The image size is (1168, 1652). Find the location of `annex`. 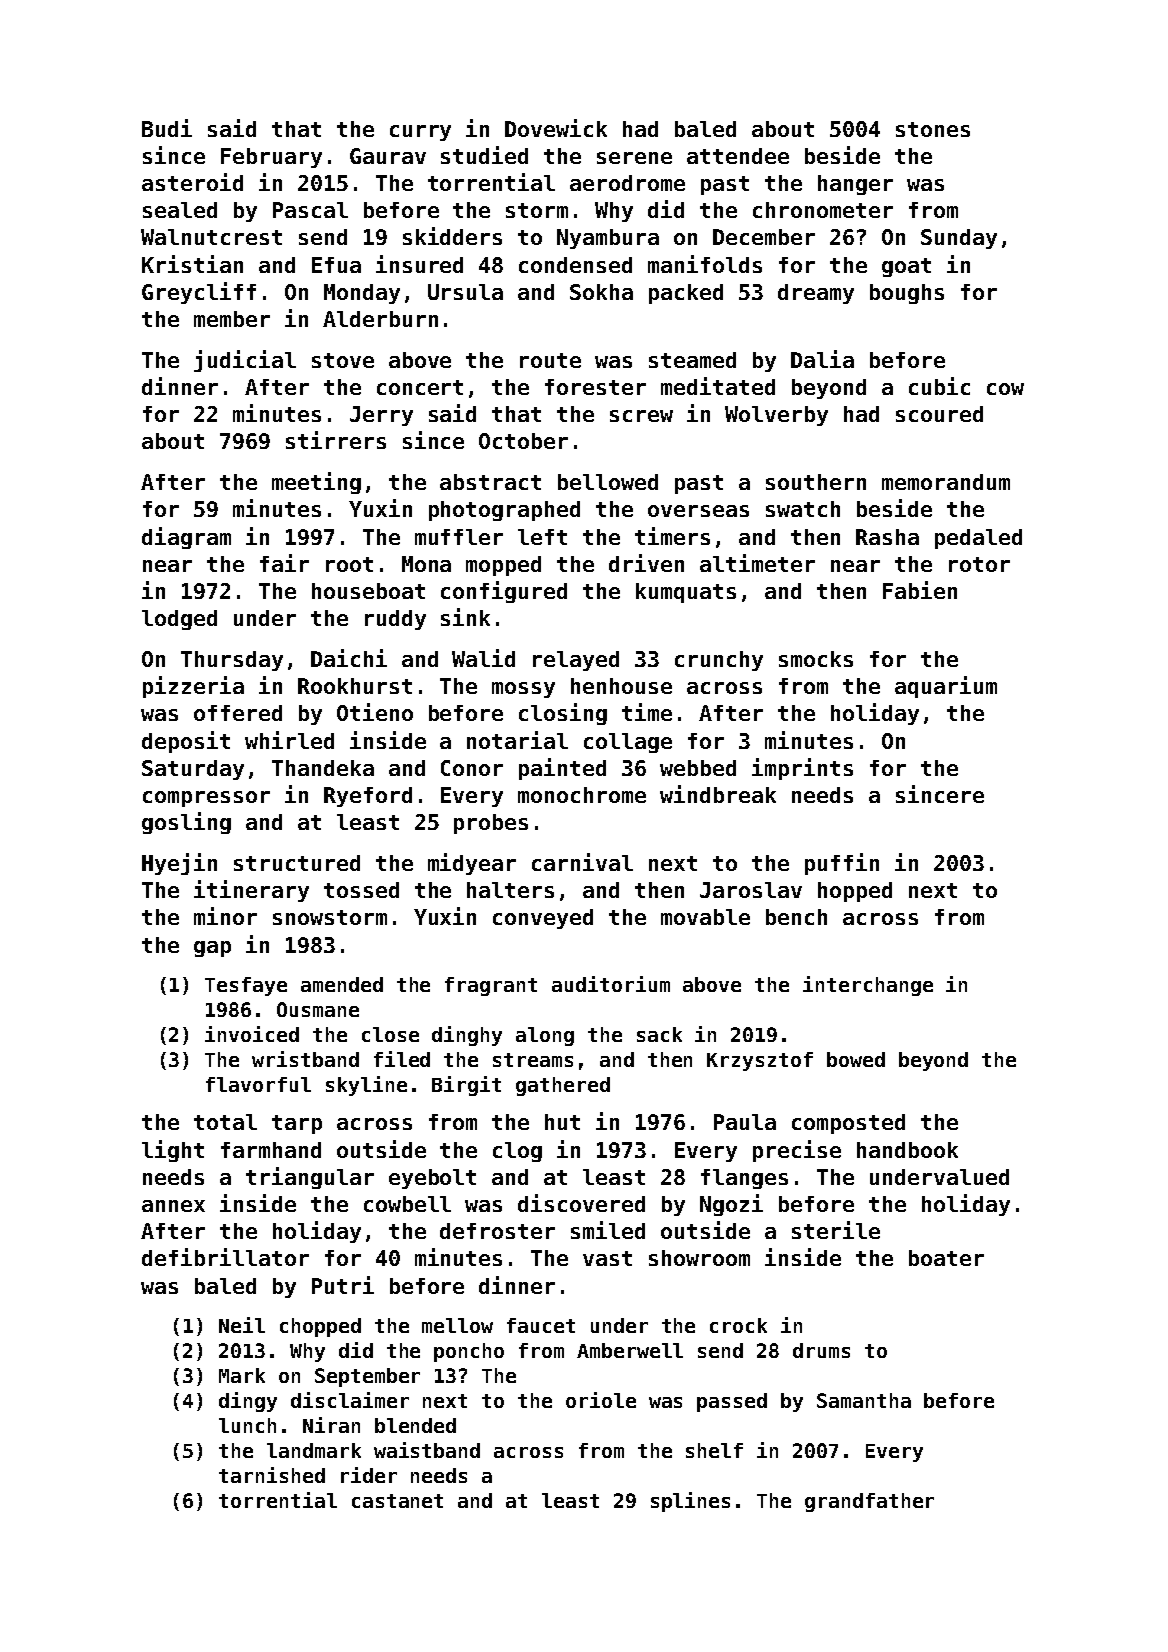

annex is located at coordinates (173, 1206).
